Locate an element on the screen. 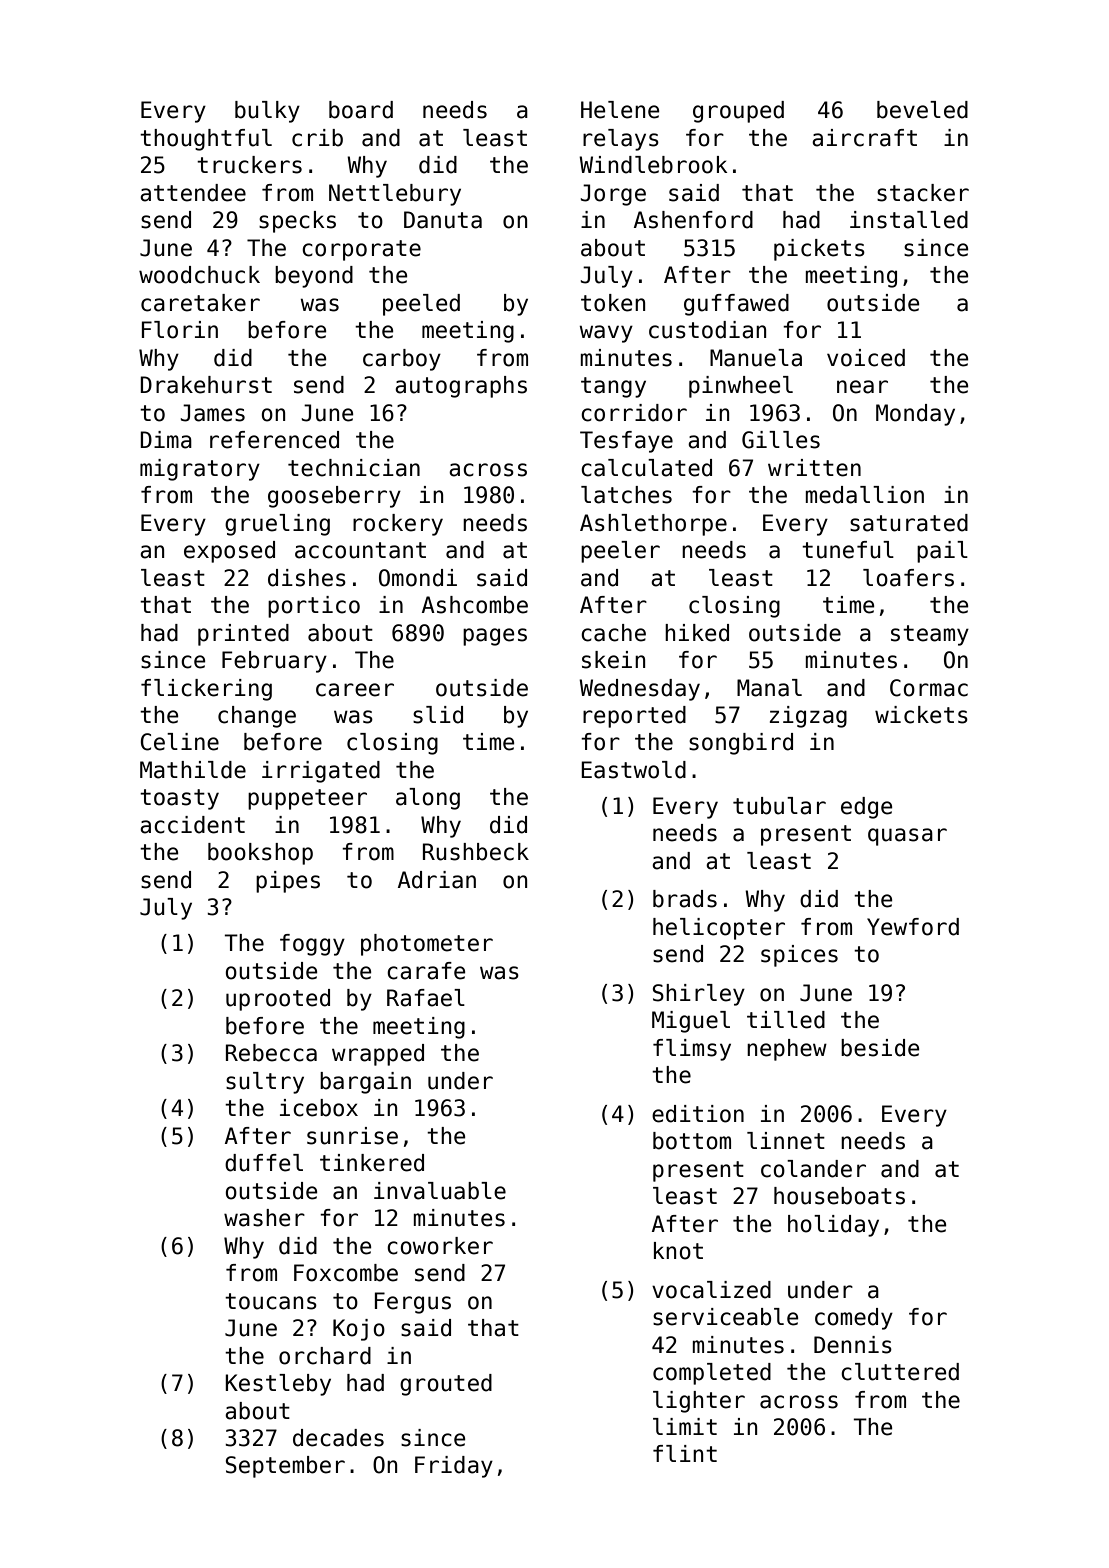 This screenshot has height=1568, width=1109. exposed is located at coordinates (229, 552).
